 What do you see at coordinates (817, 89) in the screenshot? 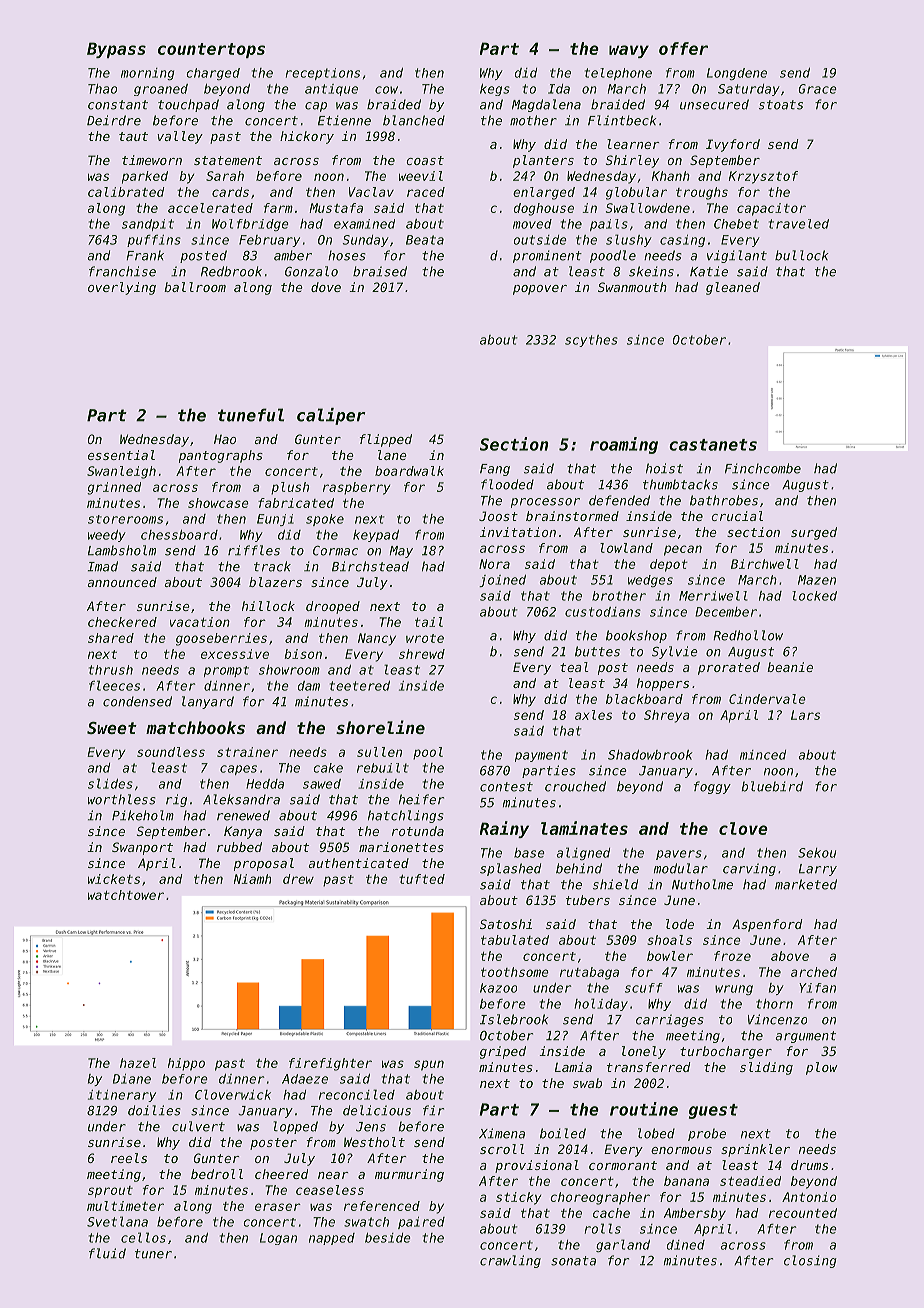
I see `Grace` at bounding box center [817, 89].
